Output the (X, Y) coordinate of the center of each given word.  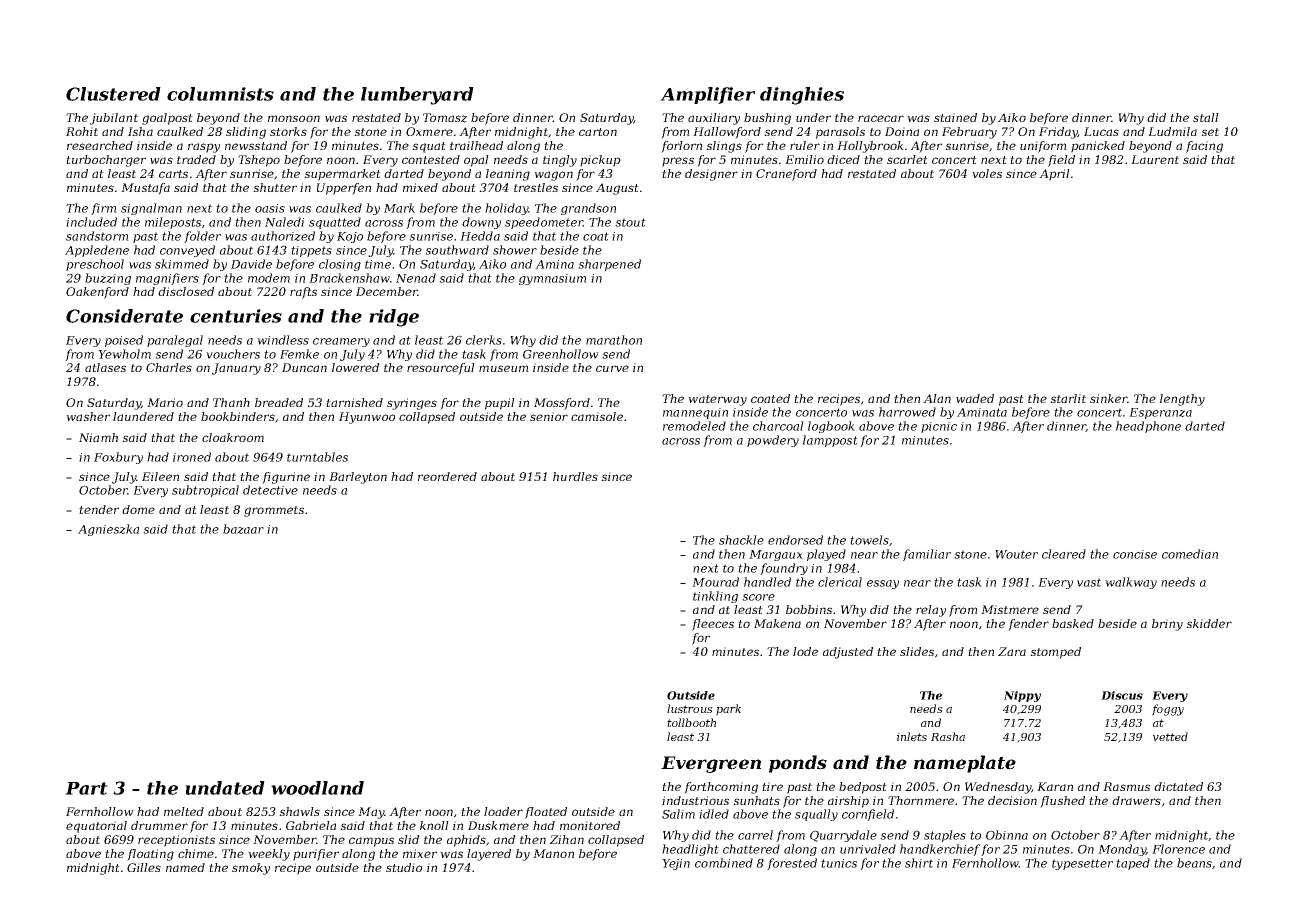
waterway (717, 400)
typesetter (1082, 864)
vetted (1170, 736)
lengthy (1182, 400)
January (236, 369)
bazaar (243, 529)
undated (225, 788)
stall (1206, 117)
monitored (590, 825)
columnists (220, 94)
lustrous (690, 708)
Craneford (786, 175)
